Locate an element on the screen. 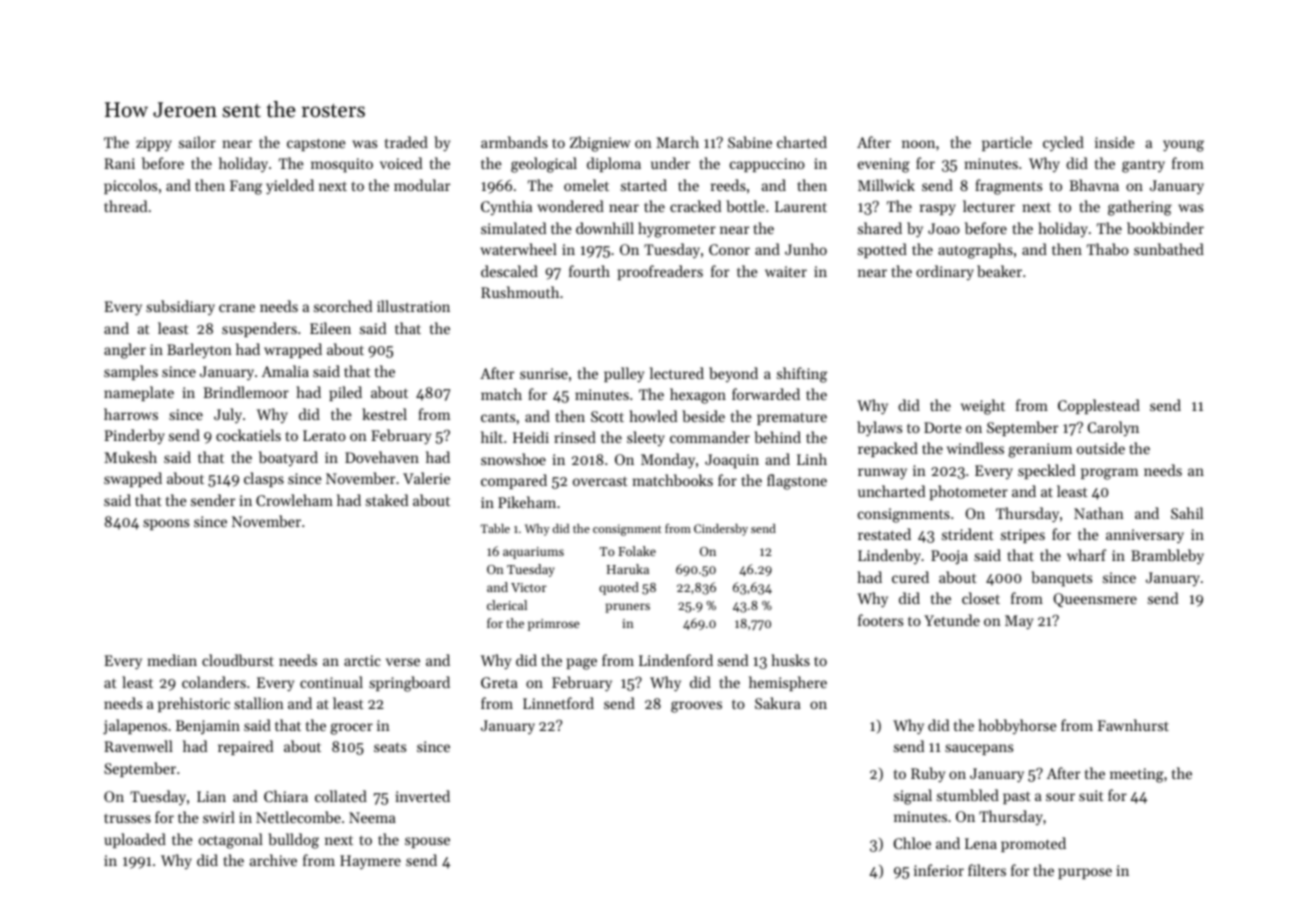  Table is located at coordinates (495, 528).
